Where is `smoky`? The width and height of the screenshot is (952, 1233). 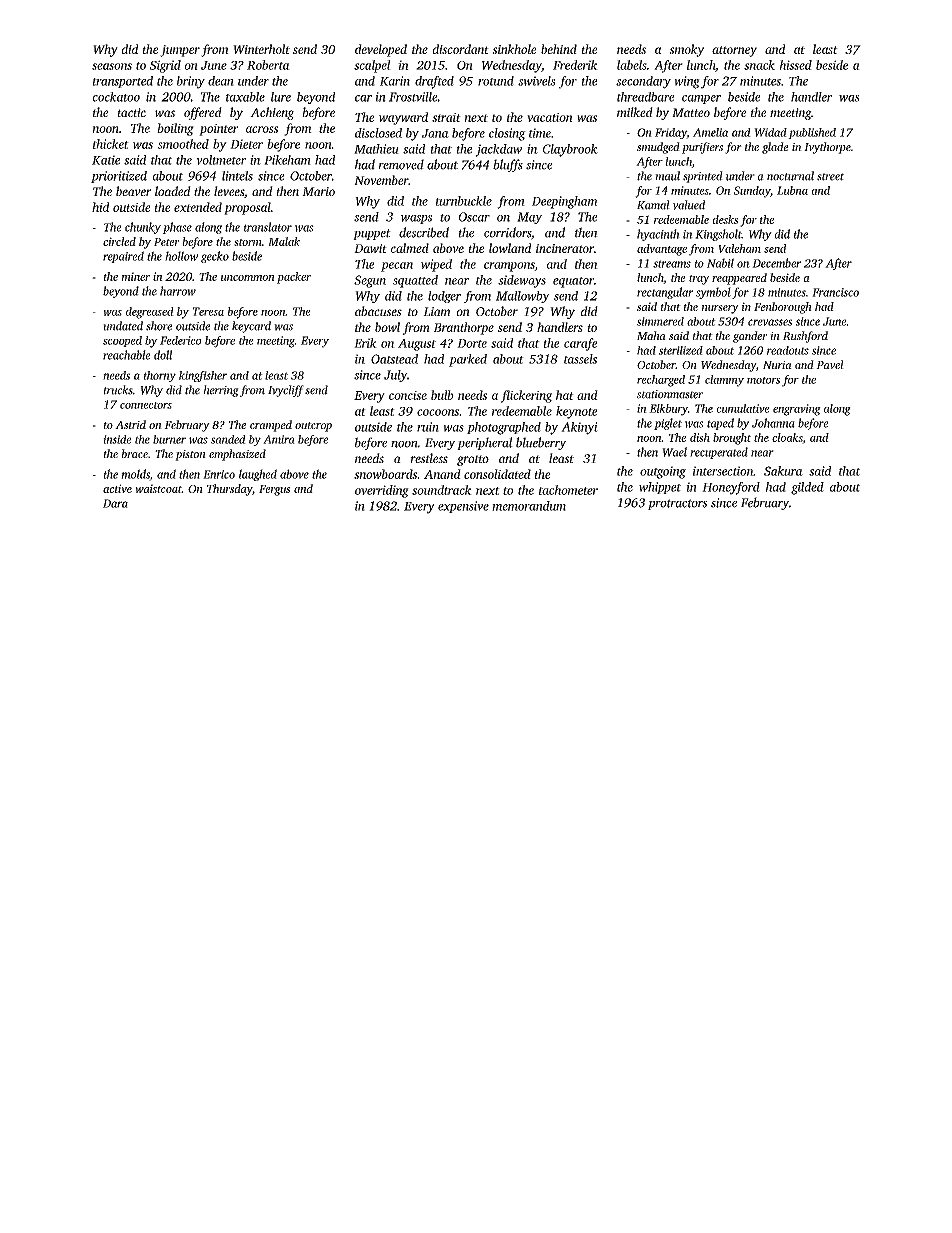
smoky is located at coordinates (686, 50).
